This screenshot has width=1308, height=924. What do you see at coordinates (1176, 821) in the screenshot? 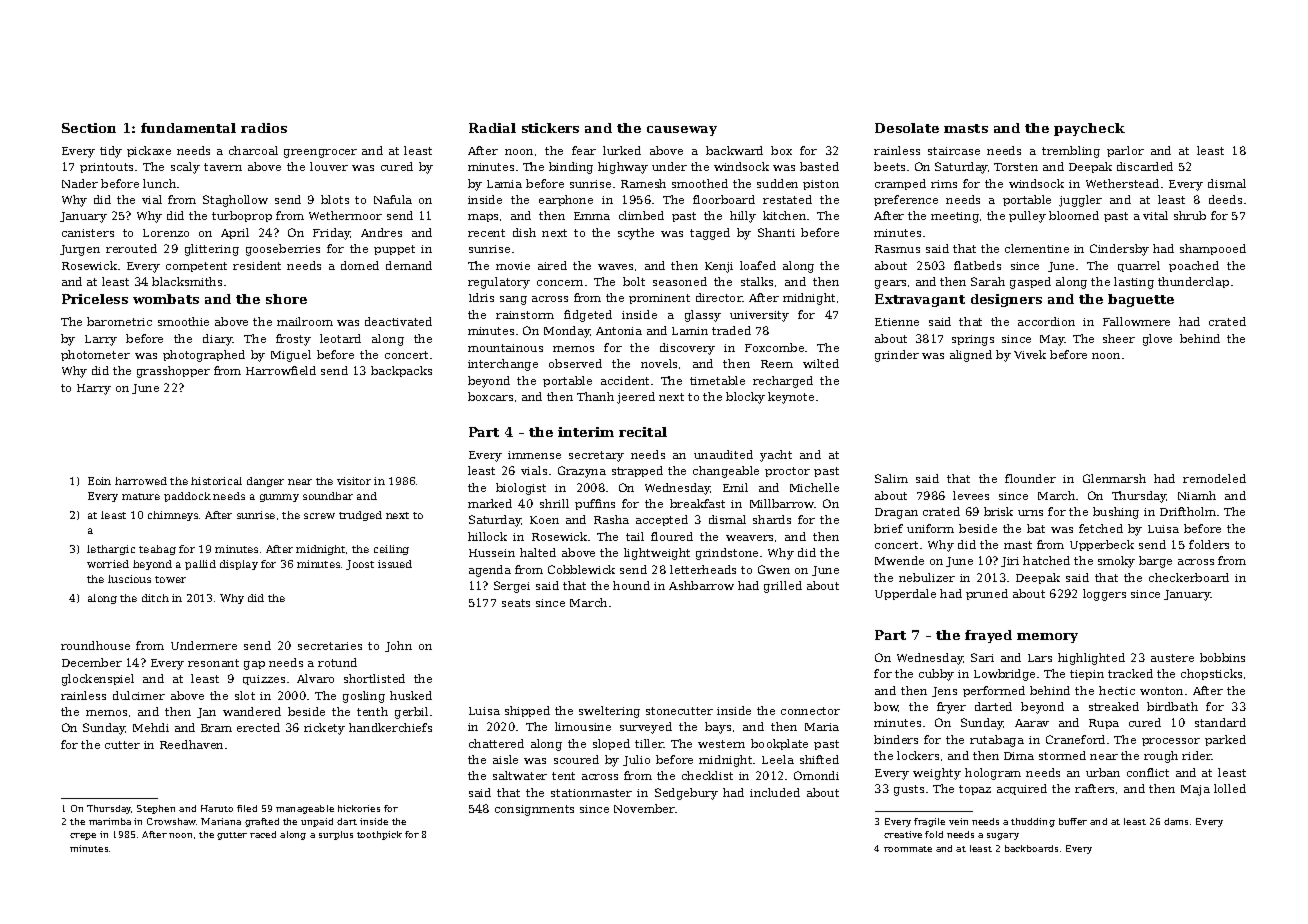
I see `dams` at bounding box center [1176, 821].
